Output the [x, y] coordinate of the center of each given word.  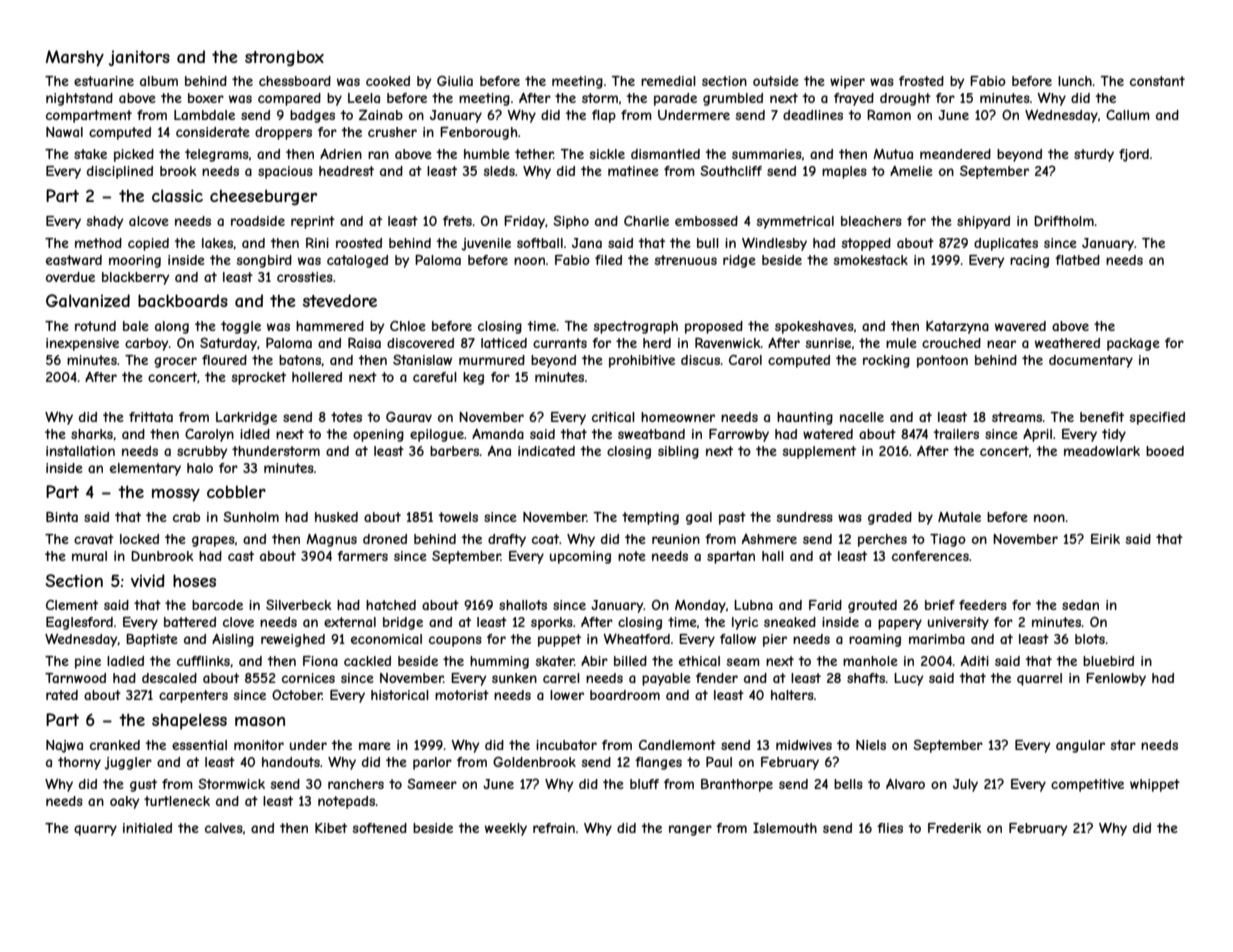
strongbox [284, 58]
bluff [644, 784]
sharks [92, 434]
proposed [714, 327]
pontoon [942, 361]
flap [604, 116]
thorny [79, 763]
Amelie [911, 171]
